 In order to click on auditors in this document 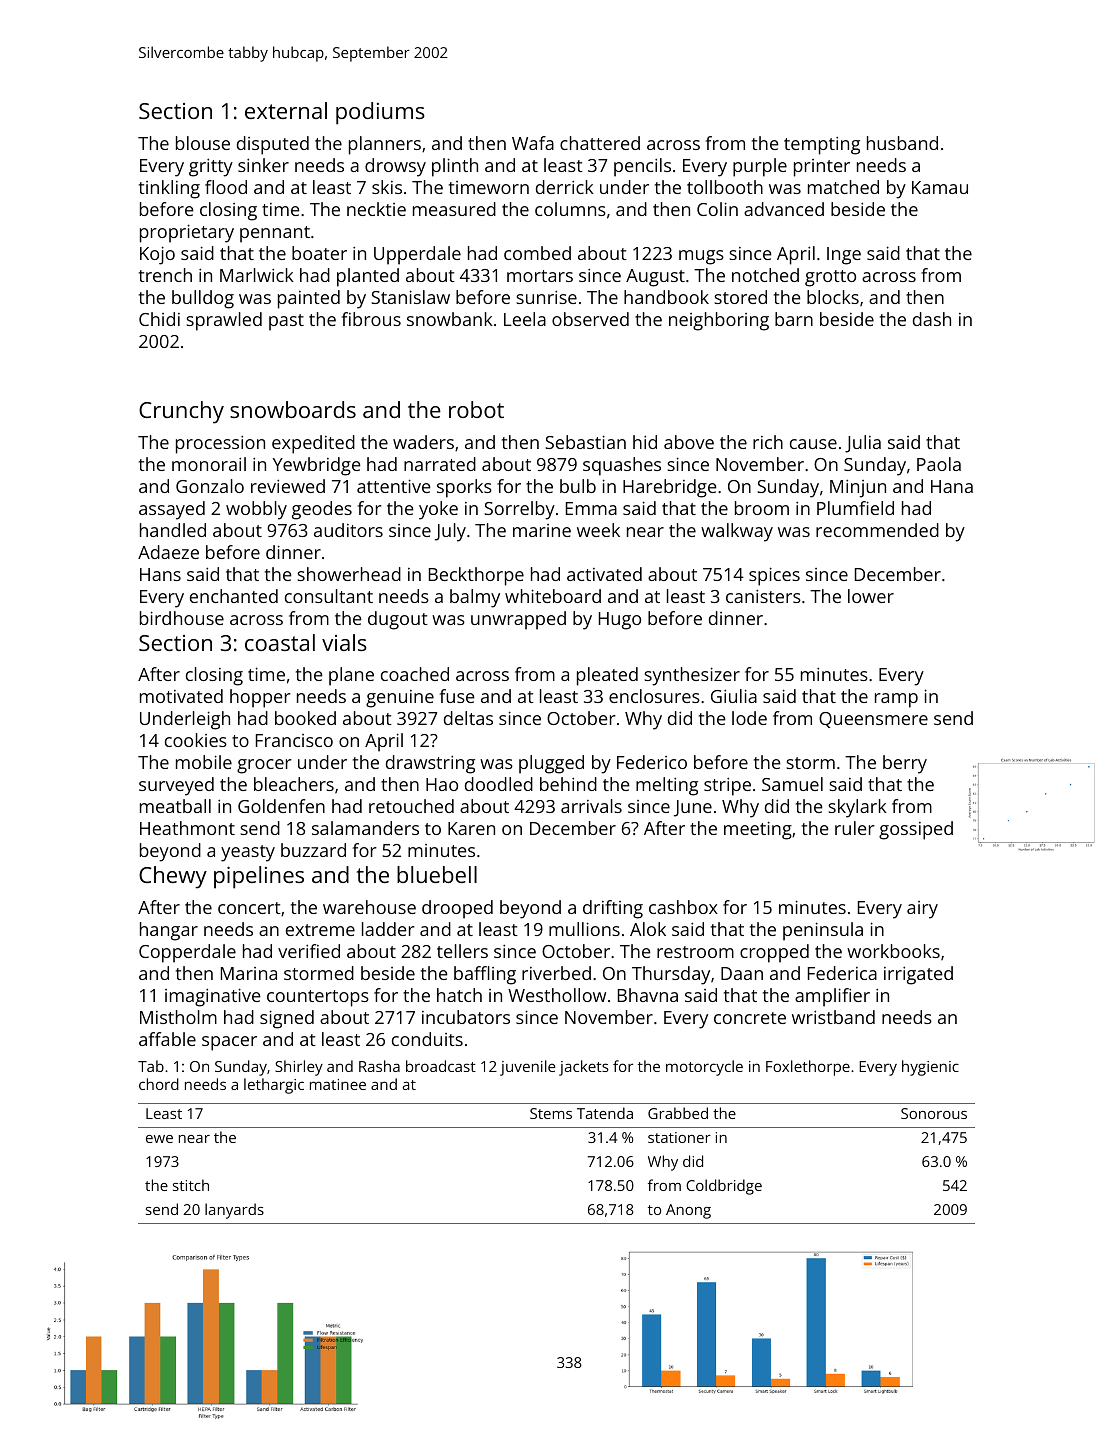, I will do `click(348, 530)`.
